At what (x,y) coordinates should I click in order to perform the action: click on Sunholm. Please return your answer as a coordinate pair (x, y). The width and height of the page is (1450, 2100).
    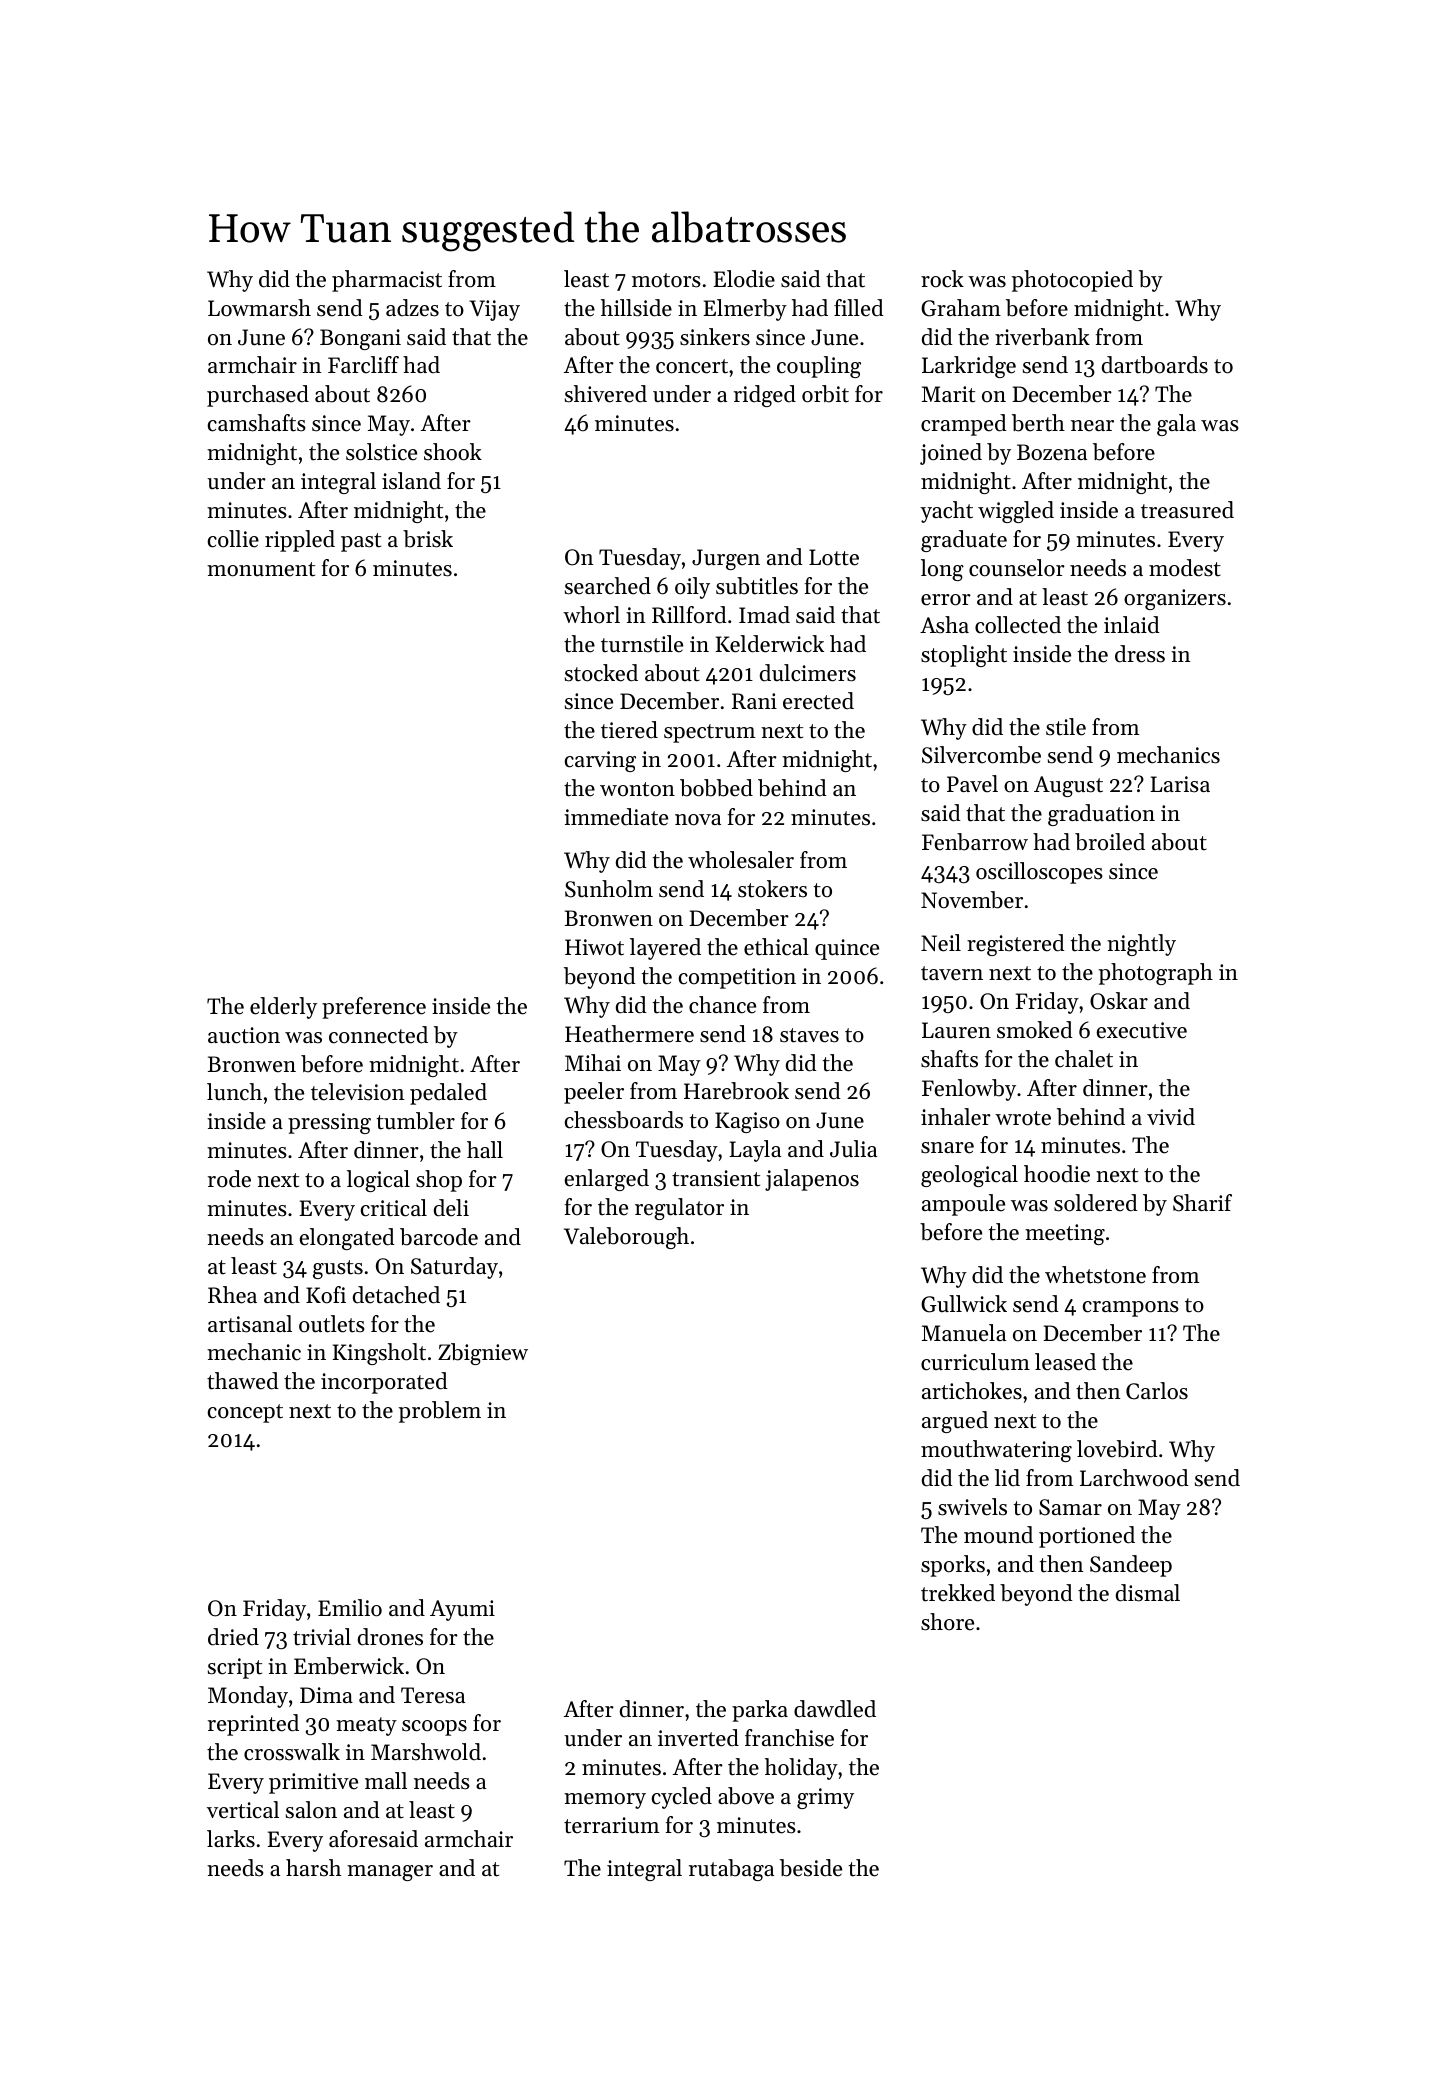
    Looking at the image, I should click on (609, 889).
